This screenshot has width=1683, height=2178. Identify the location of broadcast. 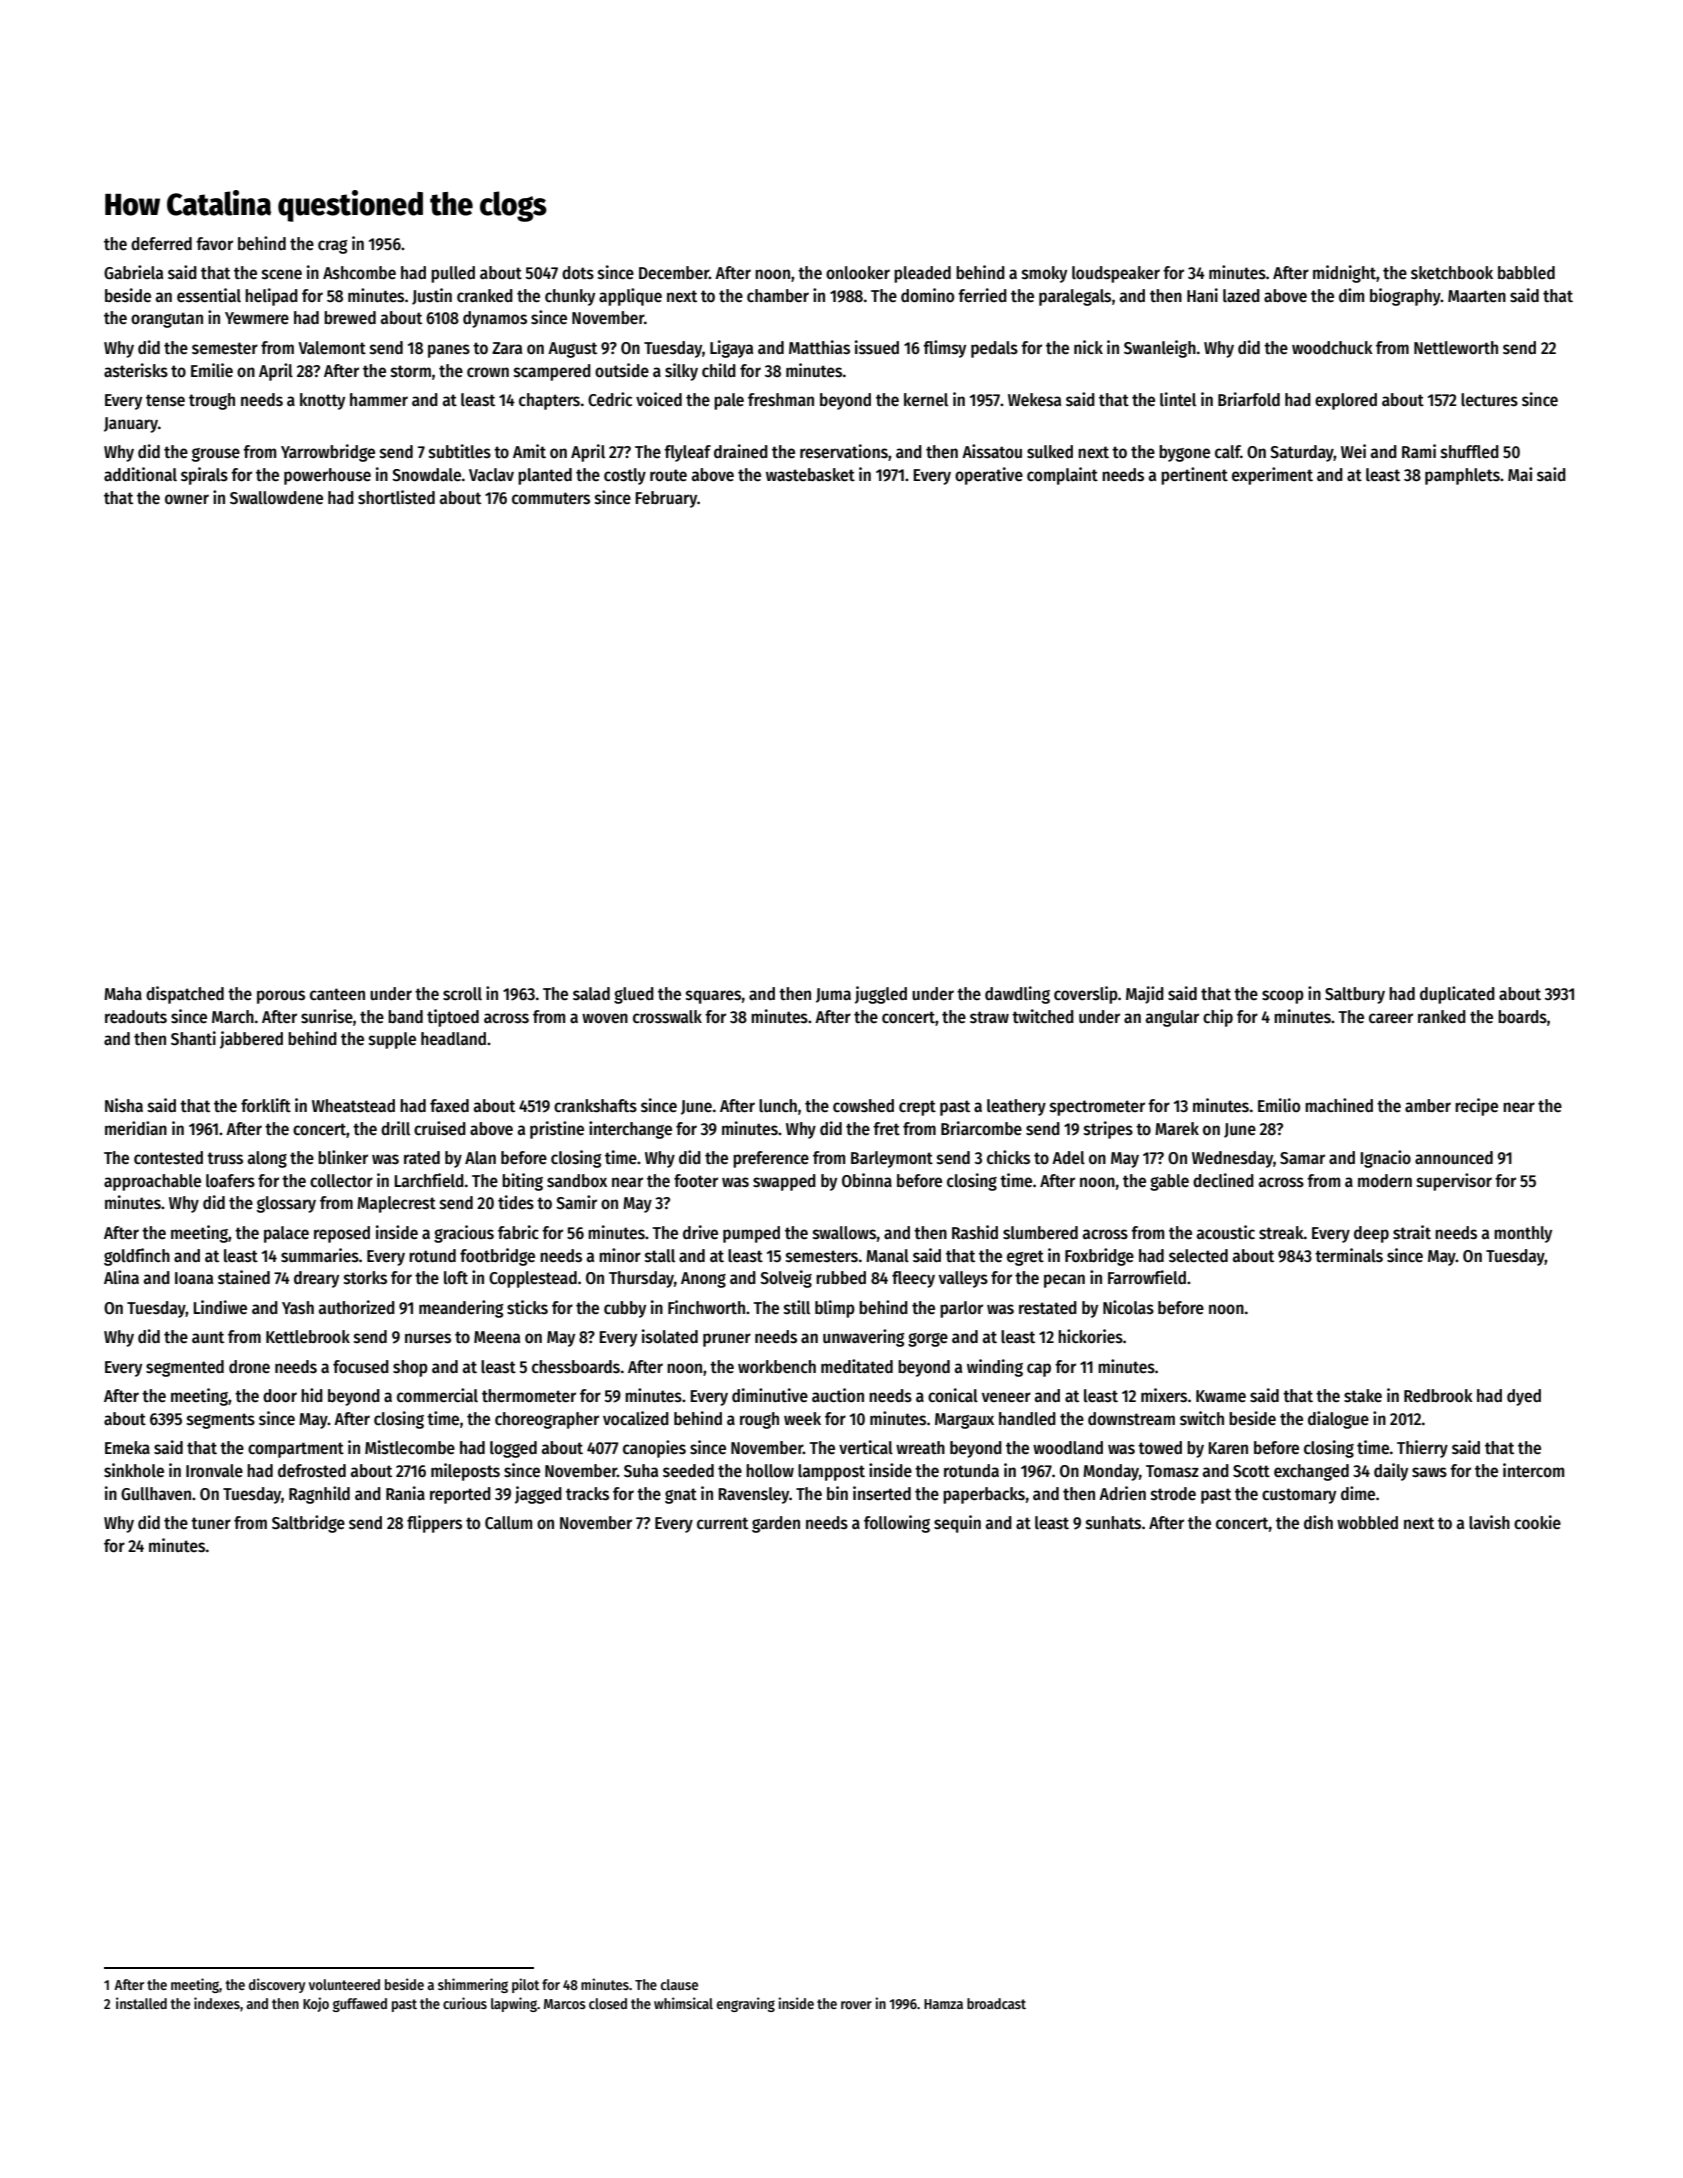
(996, 2003).
